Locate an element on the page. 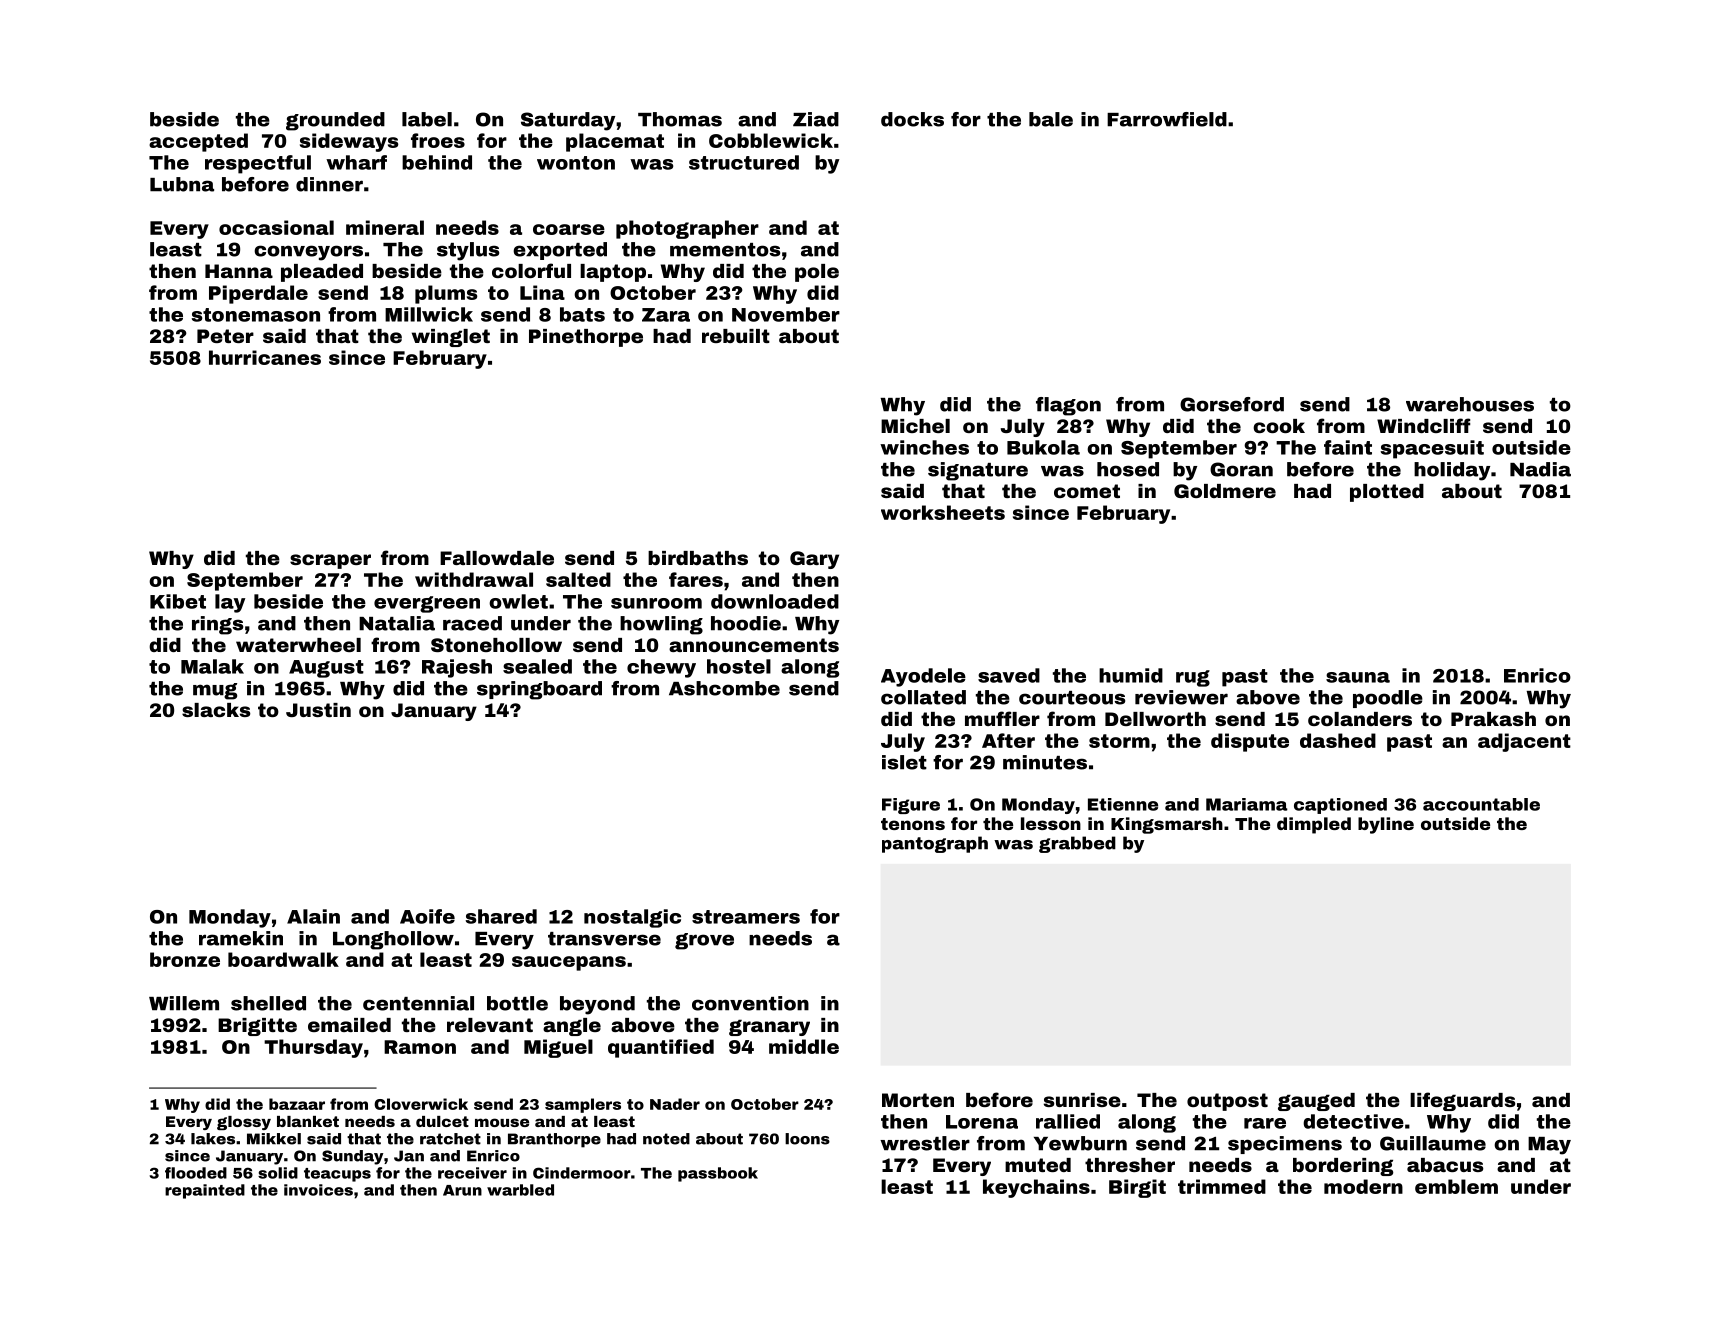 The image size is (1720, 1329). warehouses is located at coordinates (1470, 404).
